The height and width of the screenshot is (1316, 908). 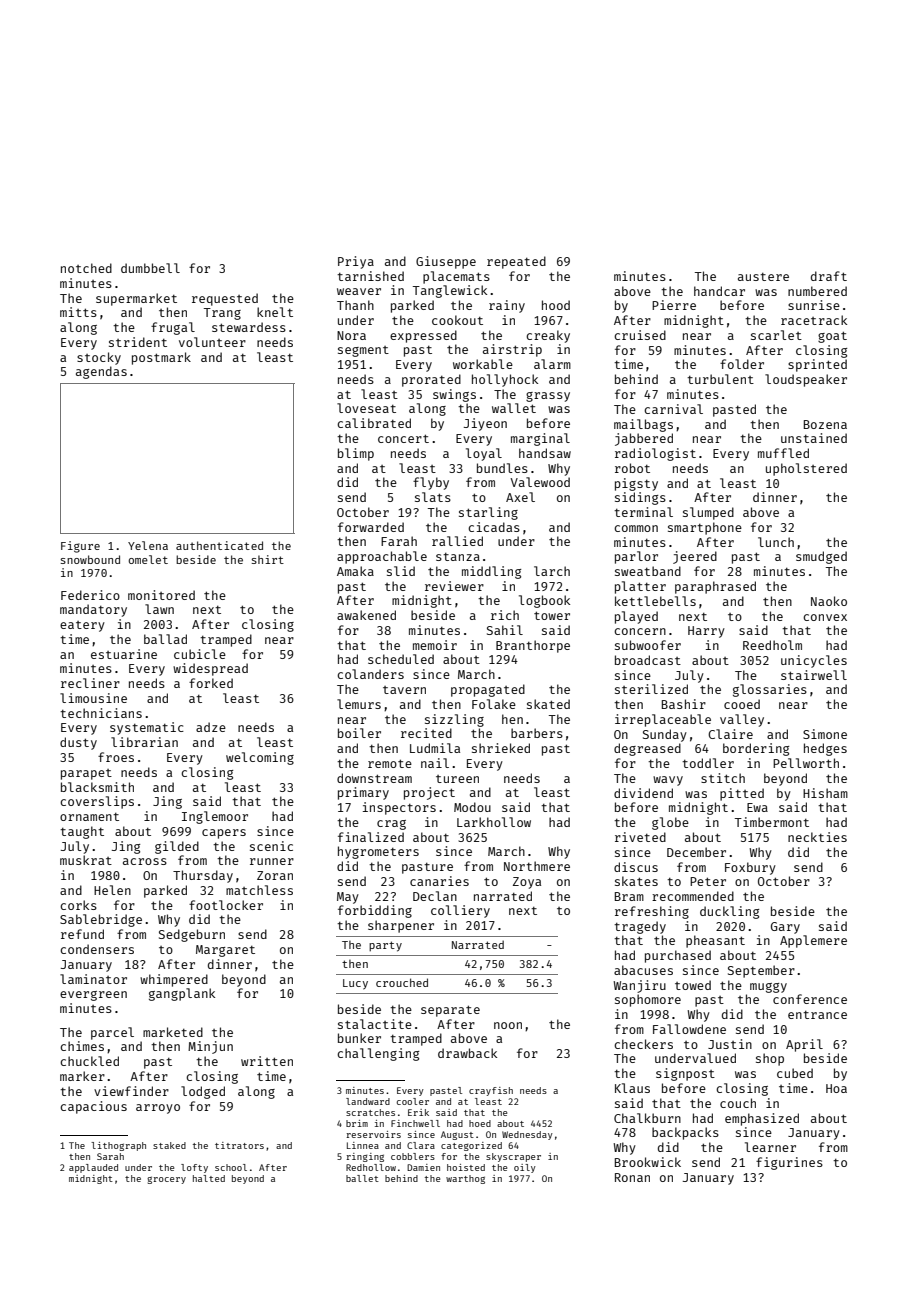 I want to click on airstrip, so click(x=512, y=350).
